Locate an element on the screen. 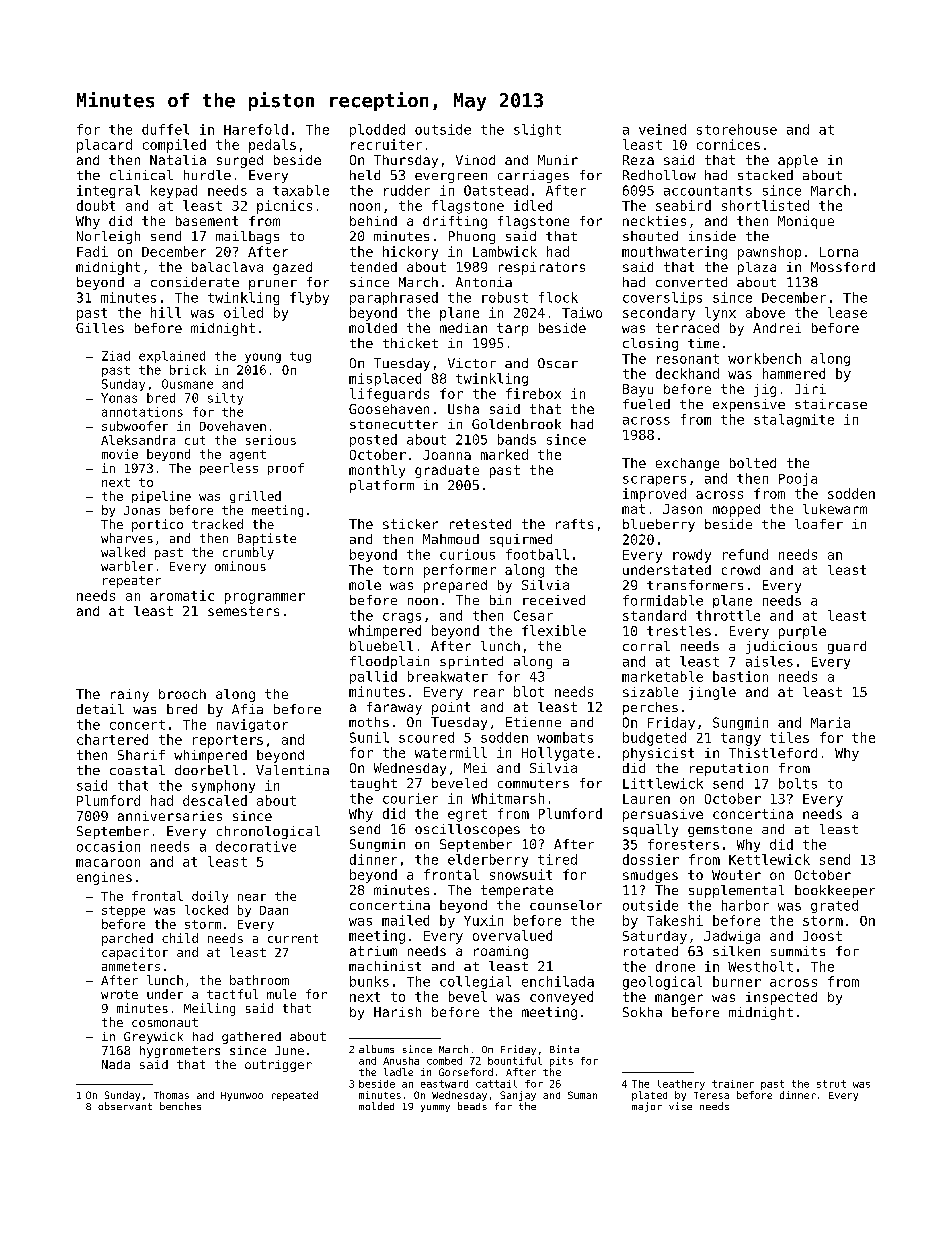 The width and height of the screenshot is (952, 1233). strut is located at coordinates (831, 1084).
